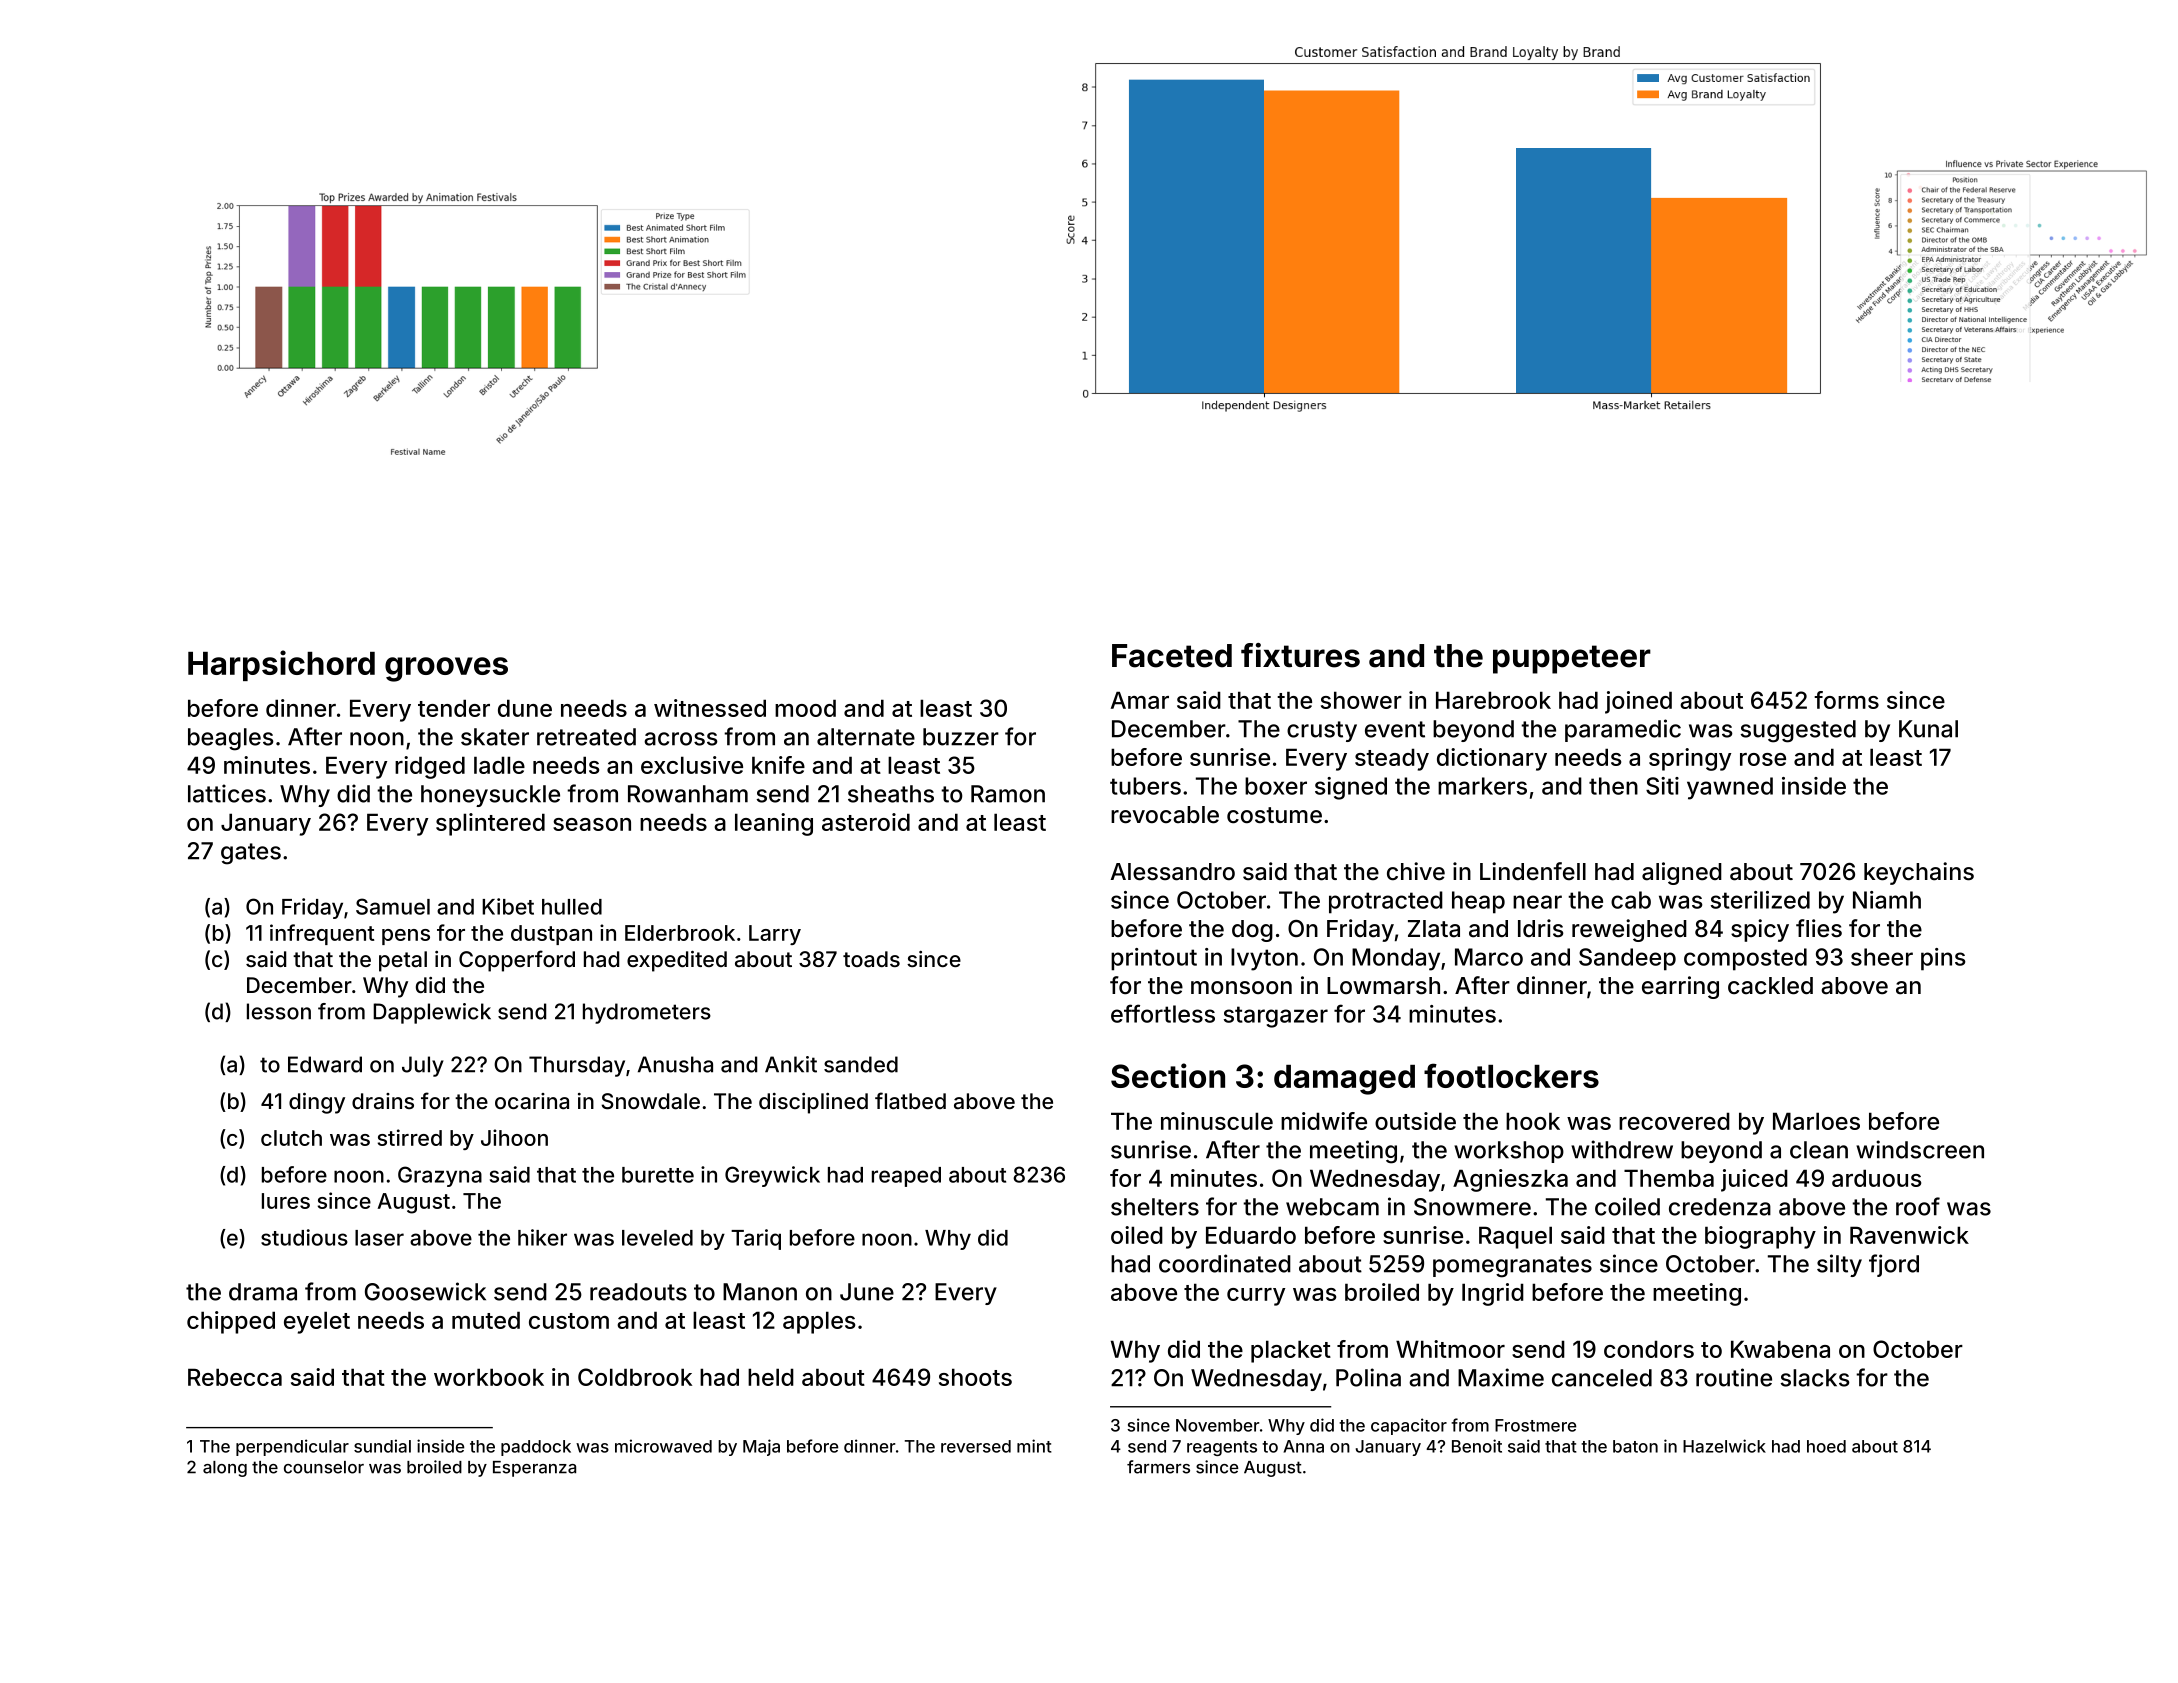 The image size is (2178, 1683). What do you see at coordinates (866, 822) in the page?
I see `asteroid` at bounding box center [866, 822].
